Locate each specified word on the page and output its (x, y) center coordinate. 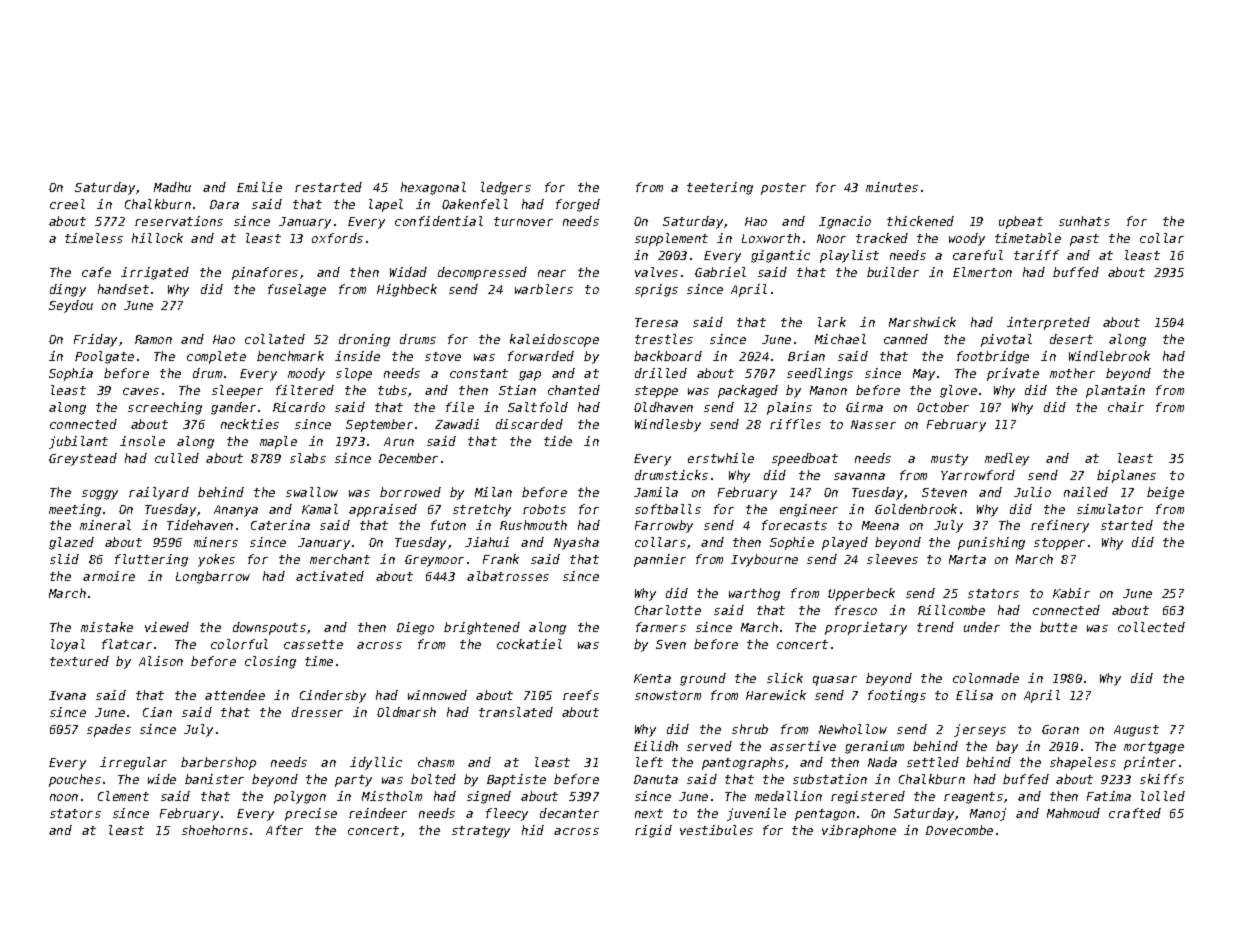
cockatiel (529, 644)
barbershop (218, 763)
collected (1151, 627)
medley (1007, 459)
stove (443, 356)
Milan (493, 492)
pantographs (743, 763)
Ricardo (299, 407)
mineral (105, 525)
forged (578, 205)
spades (109, 730)
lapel (386, 205)
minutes (892, 187)
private (1013, 374)
